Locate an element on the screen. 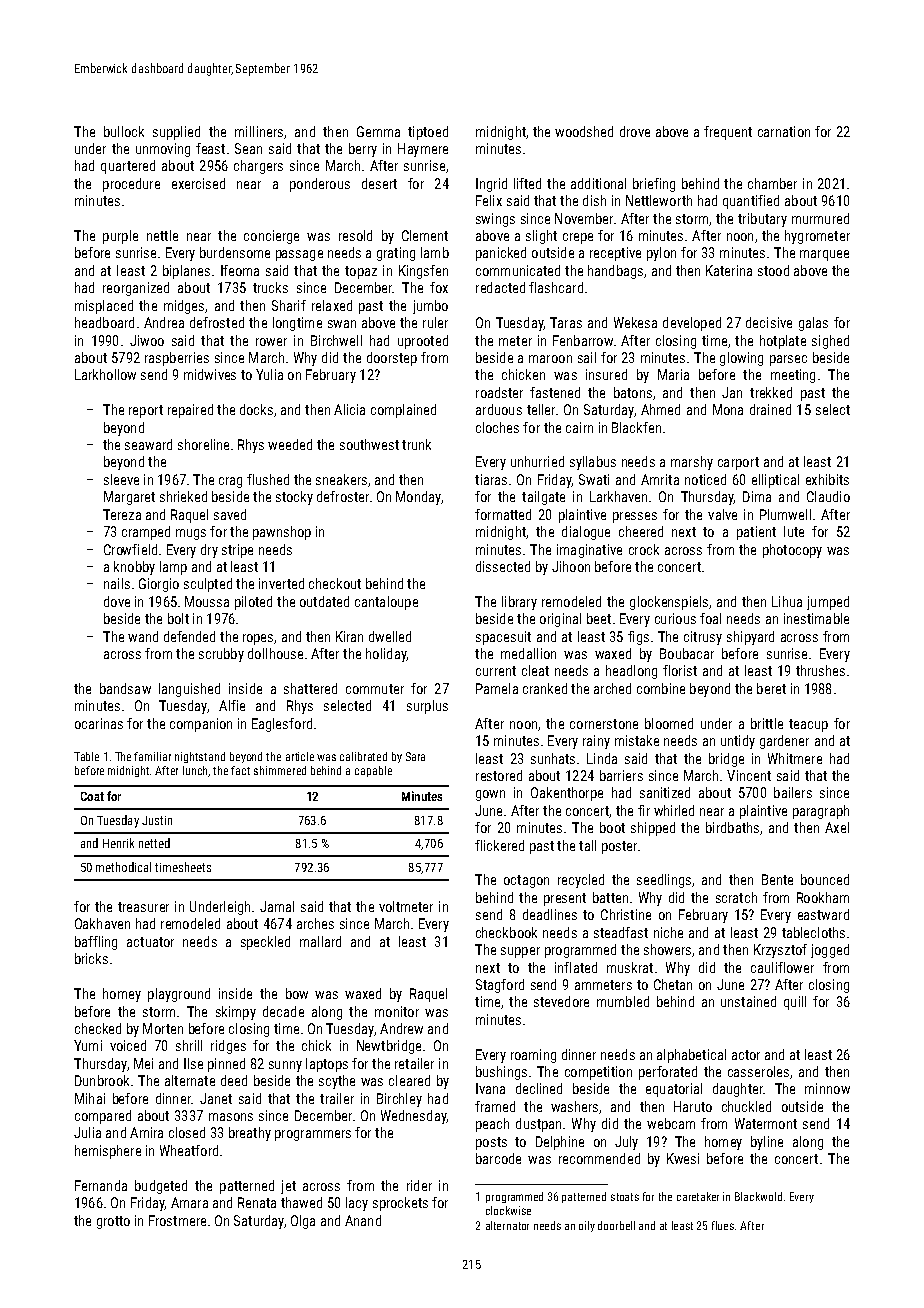  octagon is located at coordinates (526, 881).
